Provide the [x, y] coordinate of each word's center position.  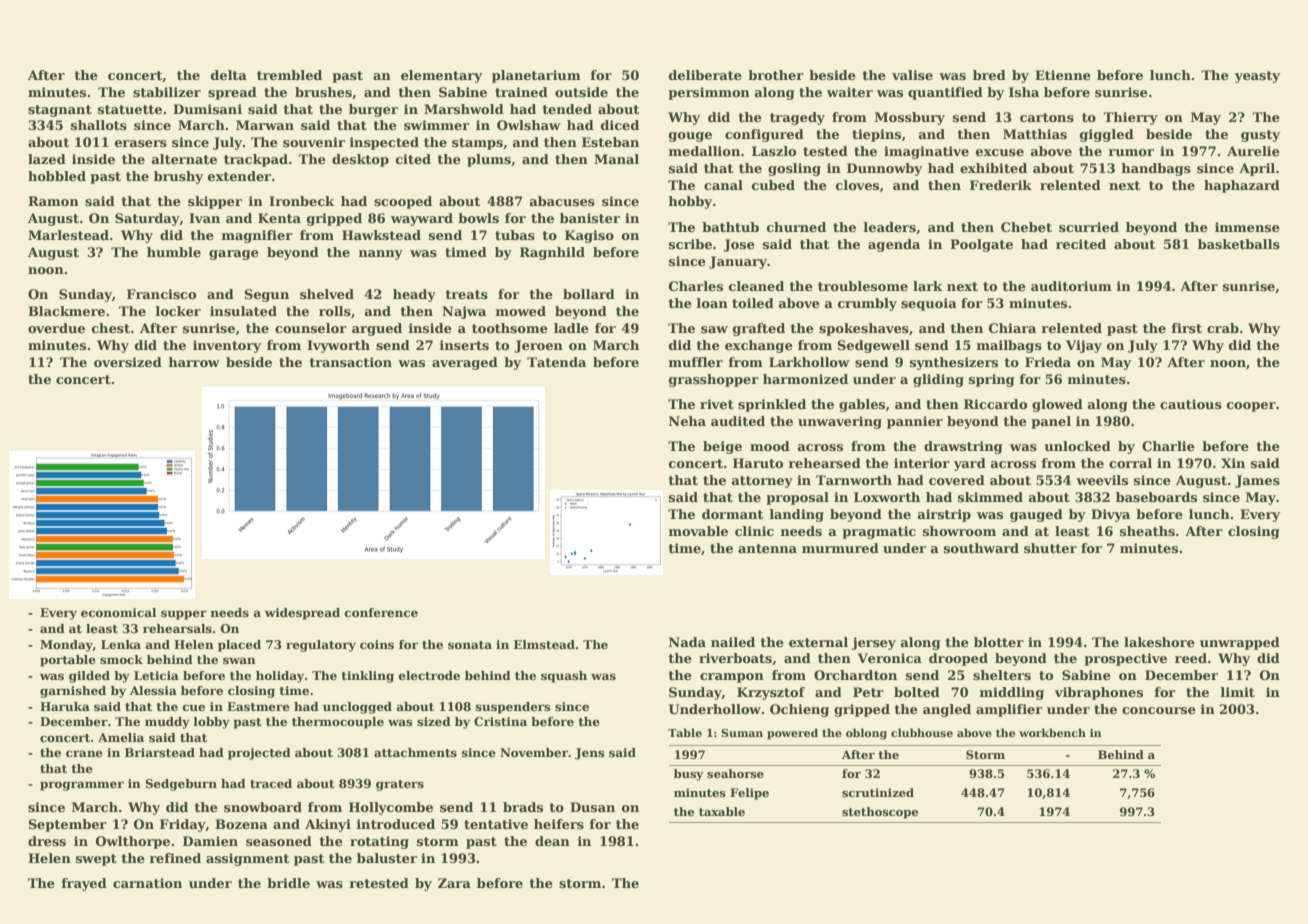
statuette [130, 109]
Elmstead [544, 644]
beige [722, 447]
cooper [1251, 407]
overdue [56, 328]
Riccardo [995, 404]
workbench [1052, 732]
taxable [722, 811]
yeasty [1257, 77]
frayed [84, 884]
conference [381, 612]
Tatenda [556, 362]
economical [118, 612]
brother [776, 75]
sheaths [1147, 531]
